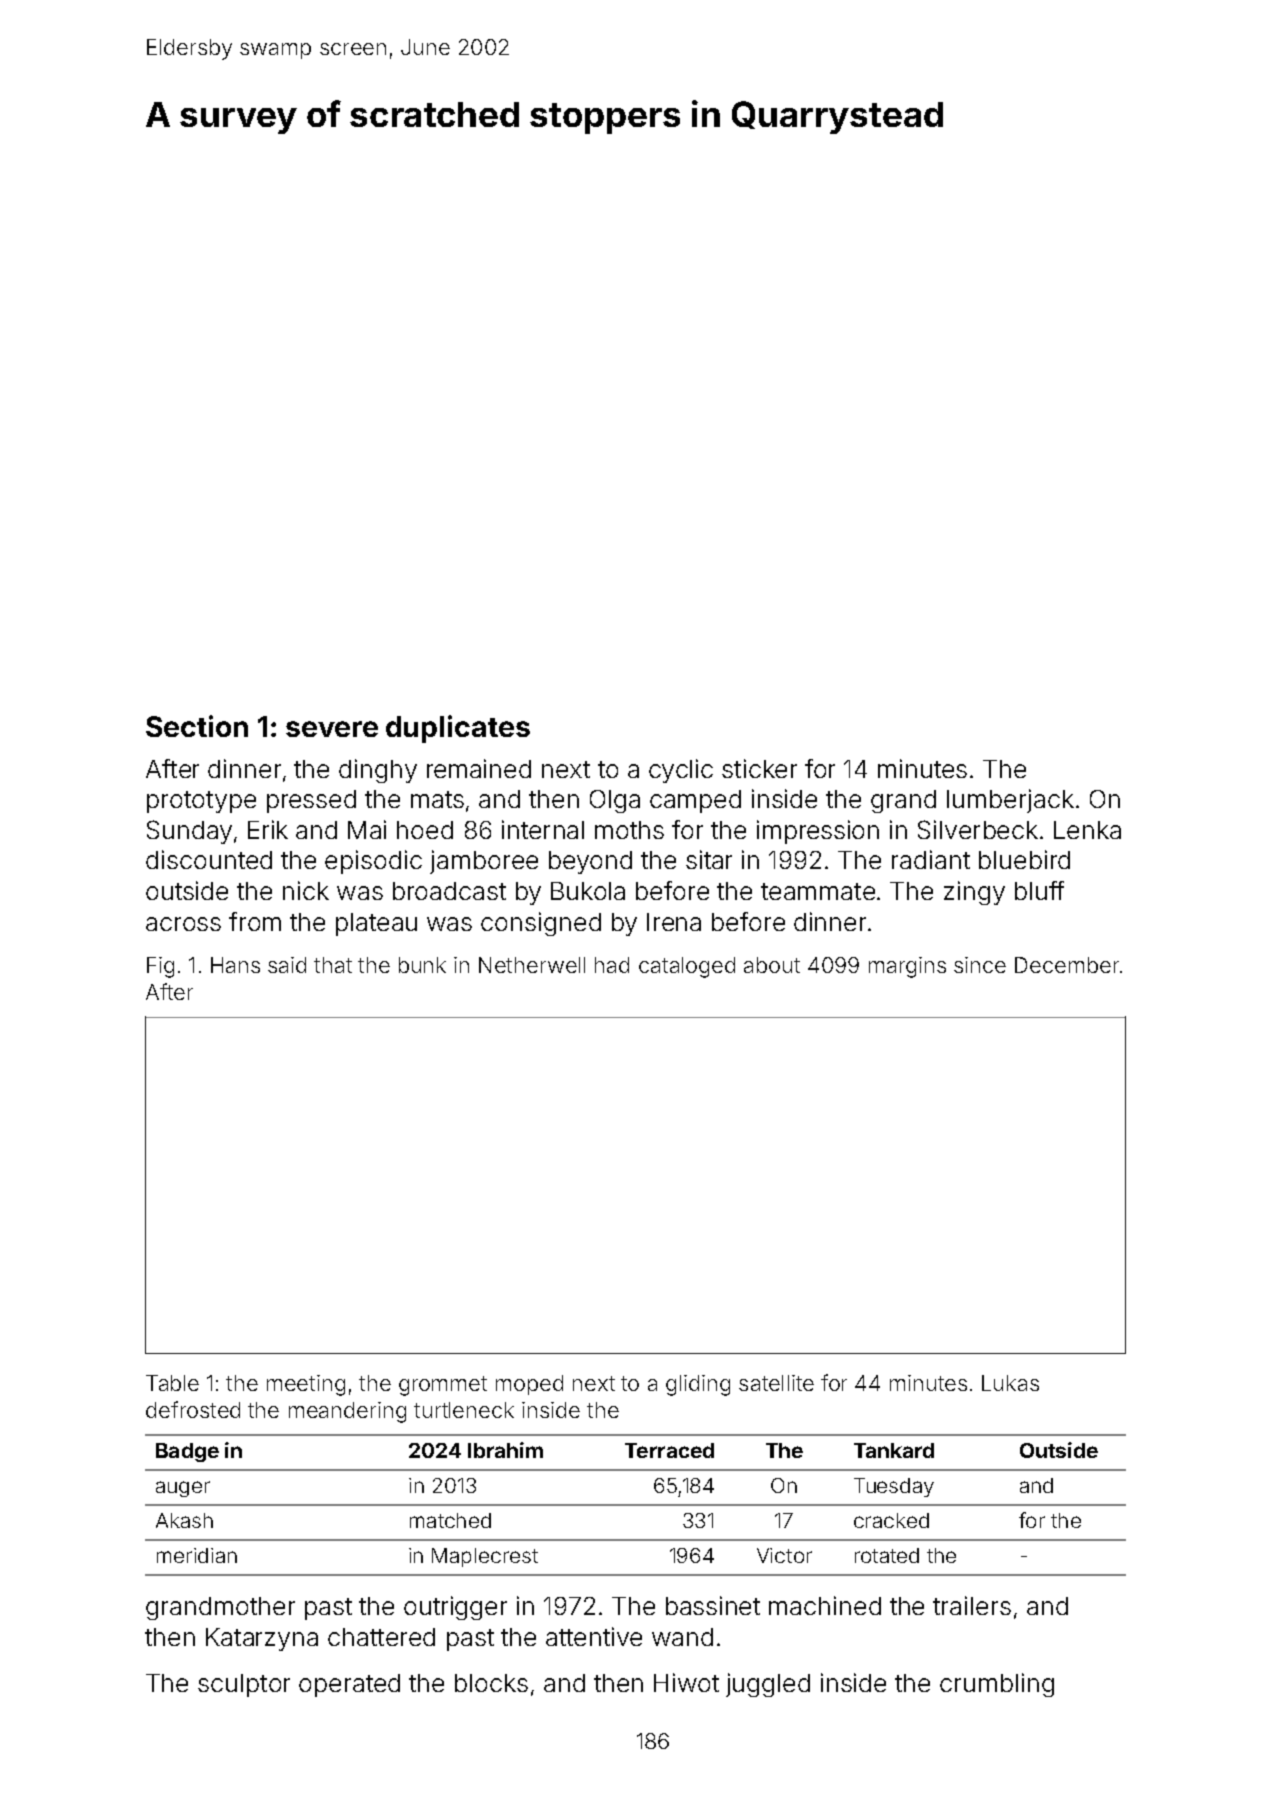  Describe the element at coordinates (422, 965) in the screenshot. I see `bunk` at that location.
